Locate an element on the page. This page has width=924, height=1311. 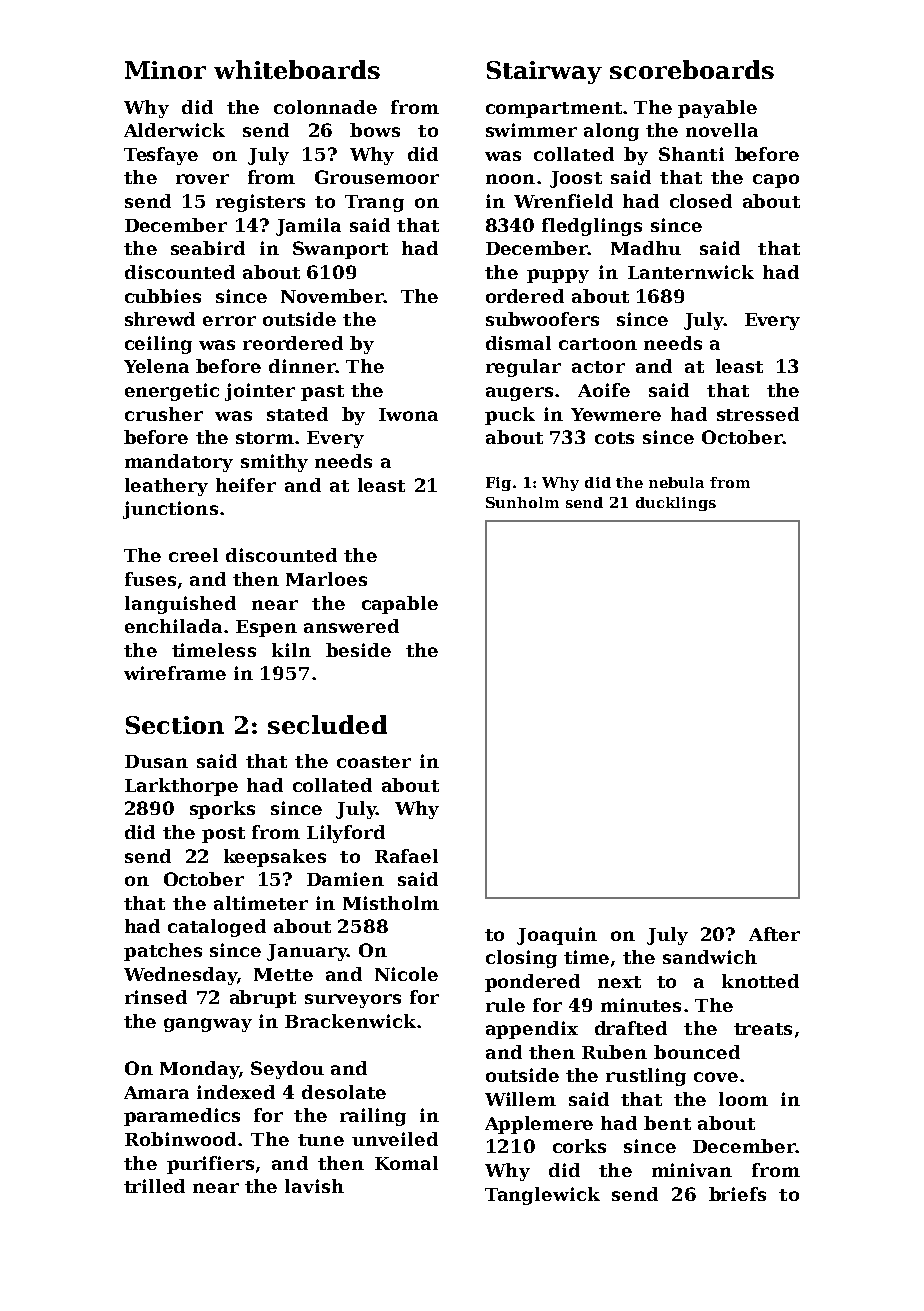
noon is located at coordinates (510, 179).
